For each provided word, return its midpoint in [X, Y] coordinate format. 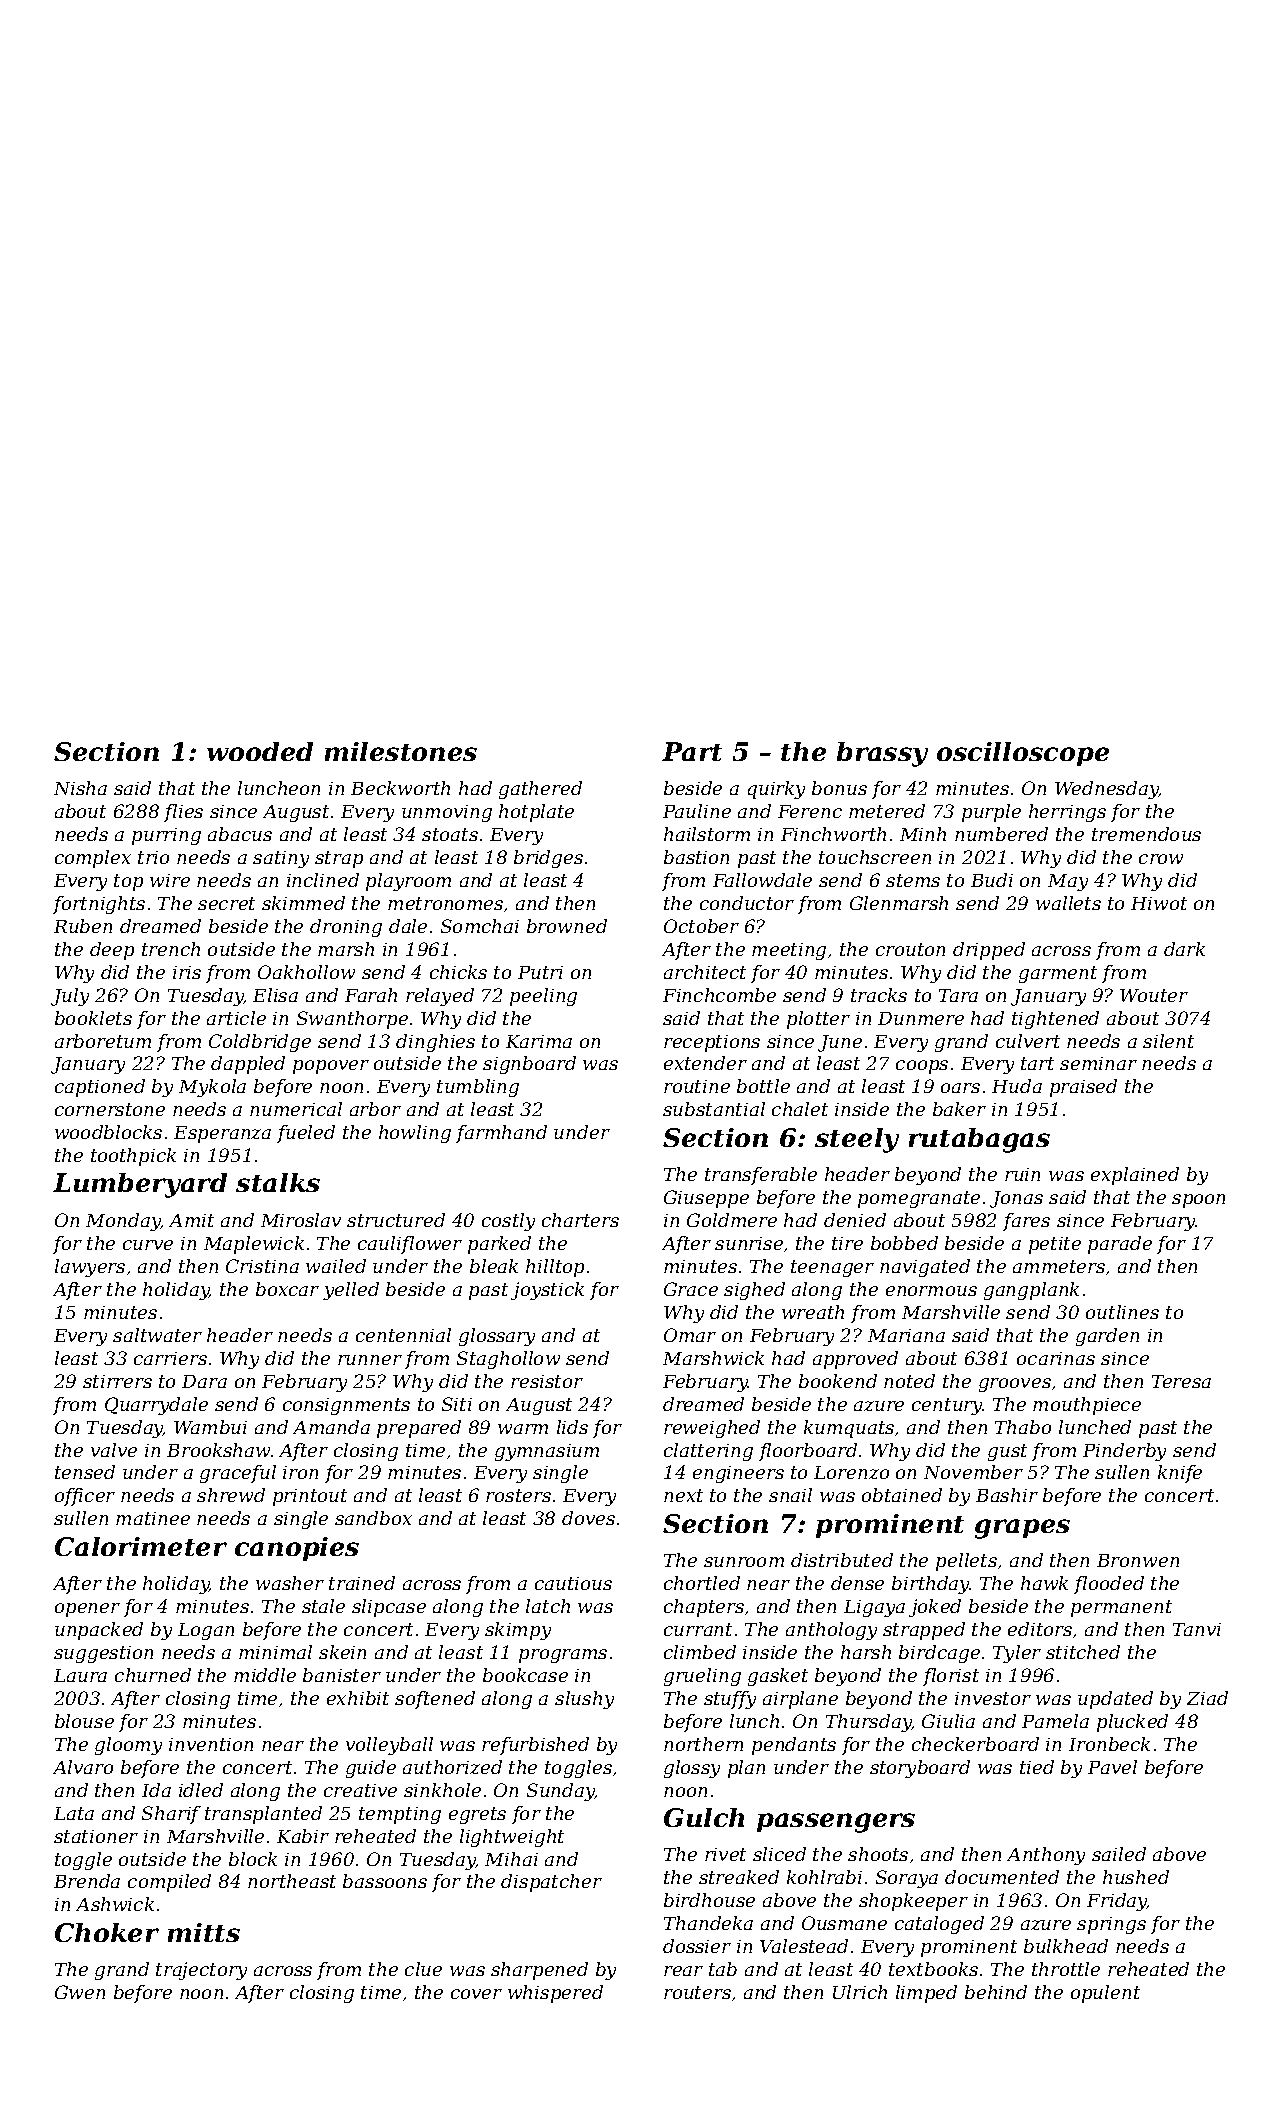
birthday [931, 1585]
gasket [778, 1677]
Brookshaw [218, 1450]
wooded [260, 751]
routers [697, 1992]
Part [692, 751]
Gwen [80, 1992]
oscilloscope [1023, 754]
